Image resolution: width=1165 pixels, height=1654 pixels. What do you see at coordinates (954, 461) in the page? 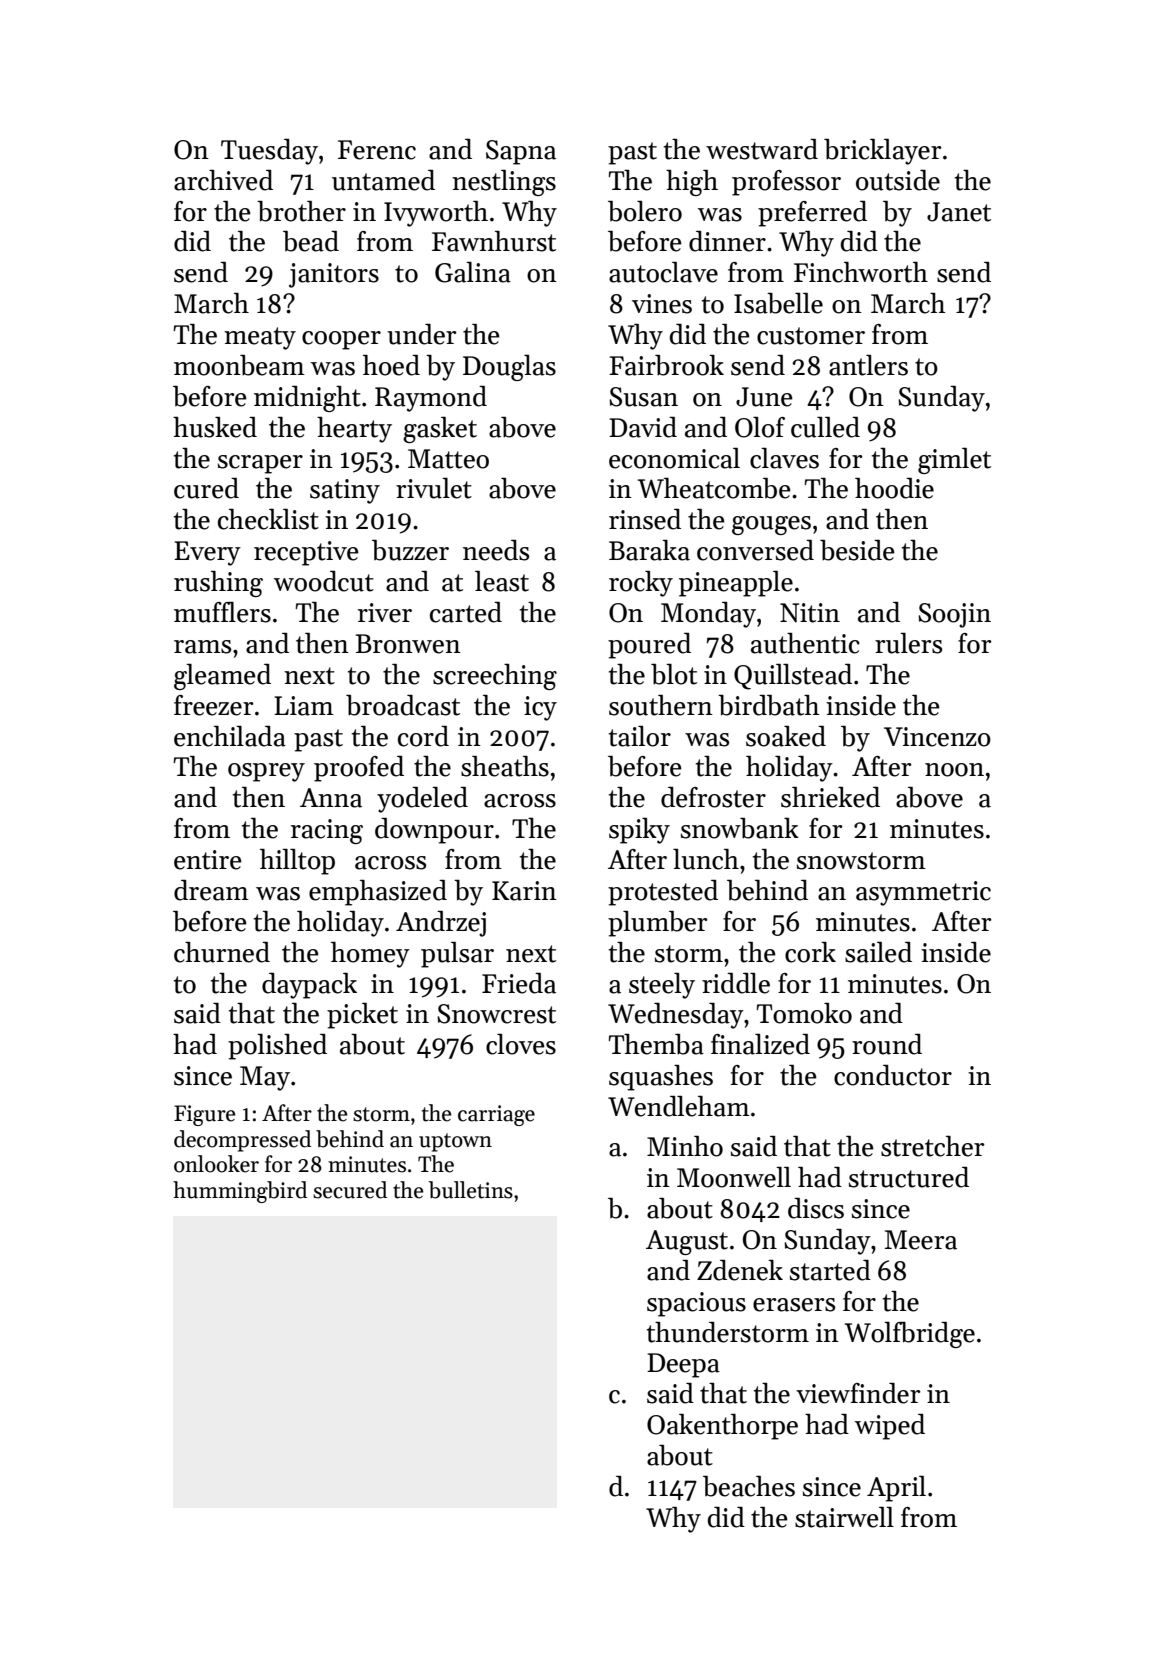
I see `gimlet` at bounding box center [954, 461].
